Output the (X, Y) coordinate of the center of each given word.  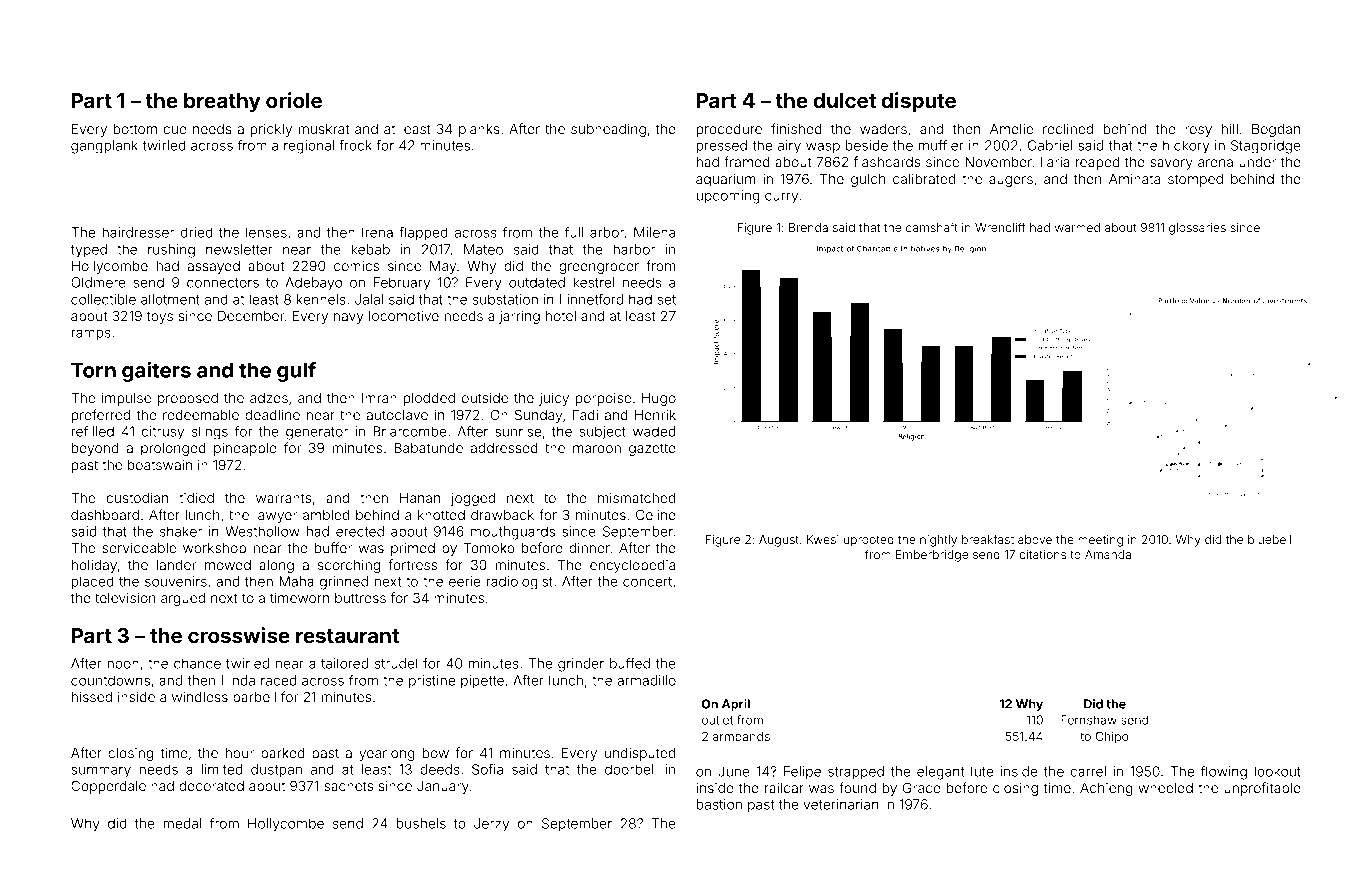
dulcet (845, 100)
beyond (95, 449)
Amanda (1108, 554)
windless (200, 697)
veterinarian (841, 804)
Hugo (659, 399)
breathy (222, 103)
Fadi (585, 415)
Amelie (1011, 129)
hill (1230, 128)
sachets (348, 786)
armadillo (646, 680)
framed (747, 161)
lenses (266, 232)
